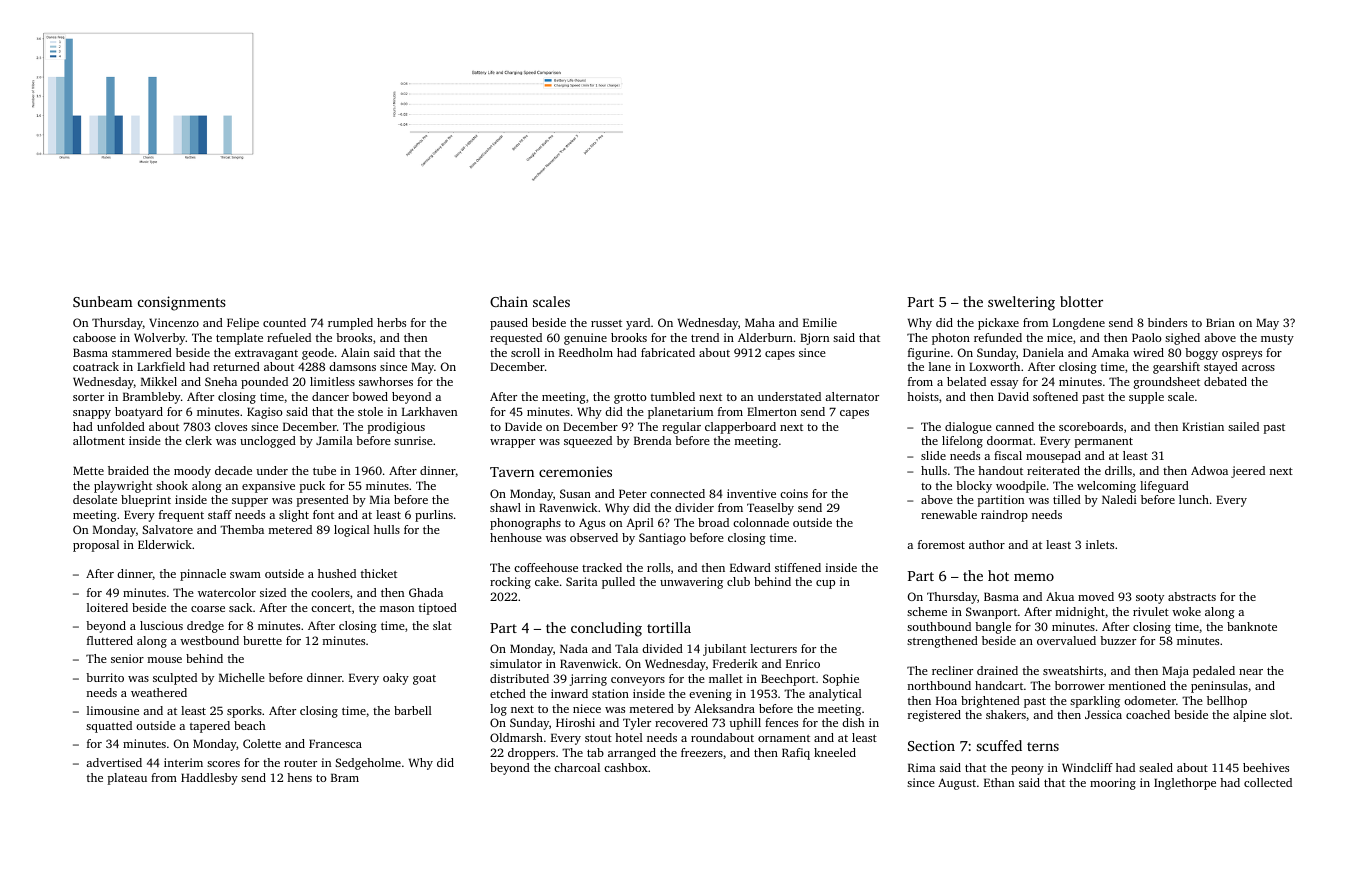  I want to click on burette, so click(262, 640).
